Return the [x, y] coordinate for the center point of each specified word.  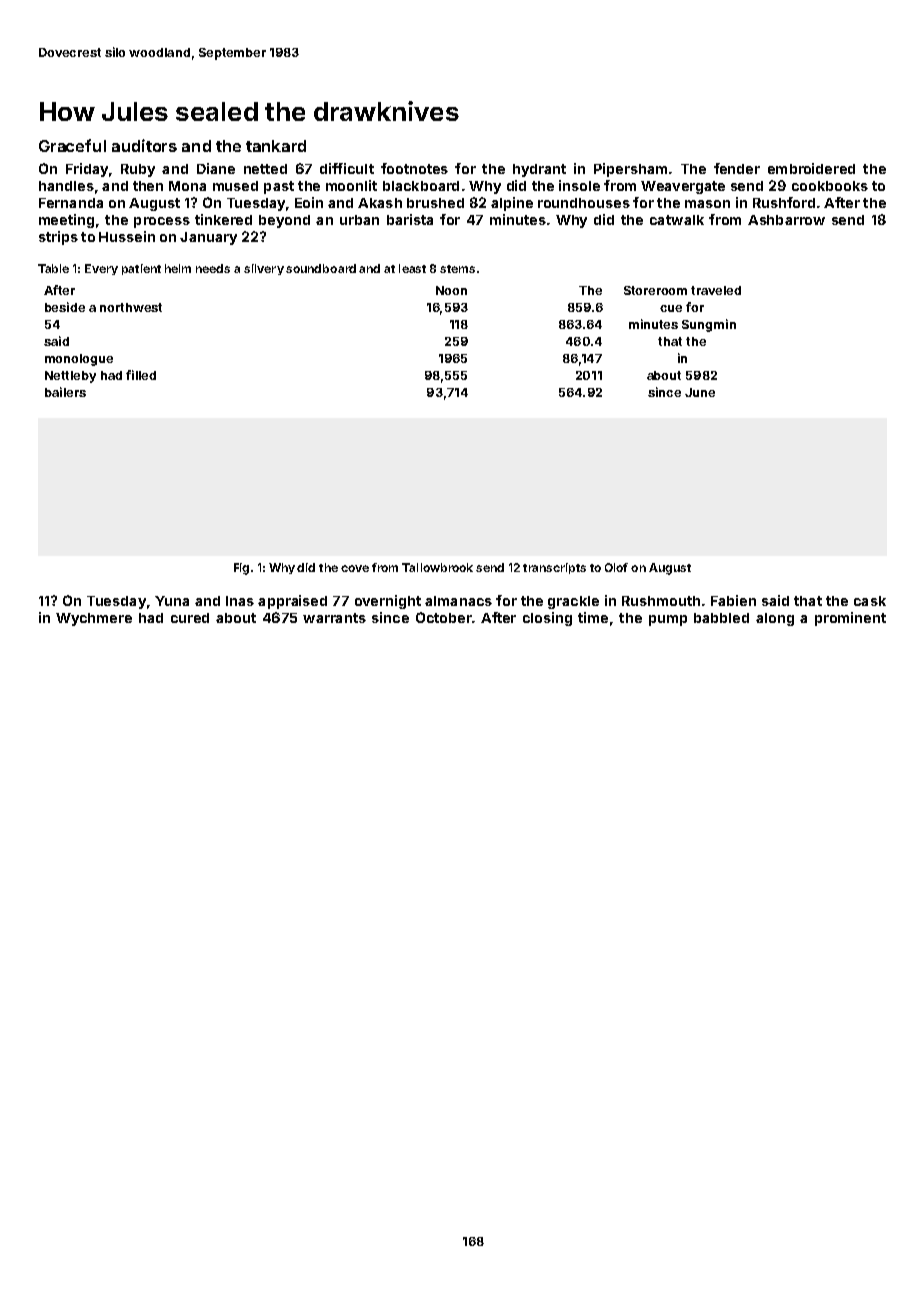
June [700, 392]
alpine [512, 204]
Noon [451, 290]
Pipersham [630, 170]
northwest [131, 307]
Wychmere [94, 619]
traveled [716, 290]
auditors [144, 145]
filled [141, 375]
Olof [616, 567]
